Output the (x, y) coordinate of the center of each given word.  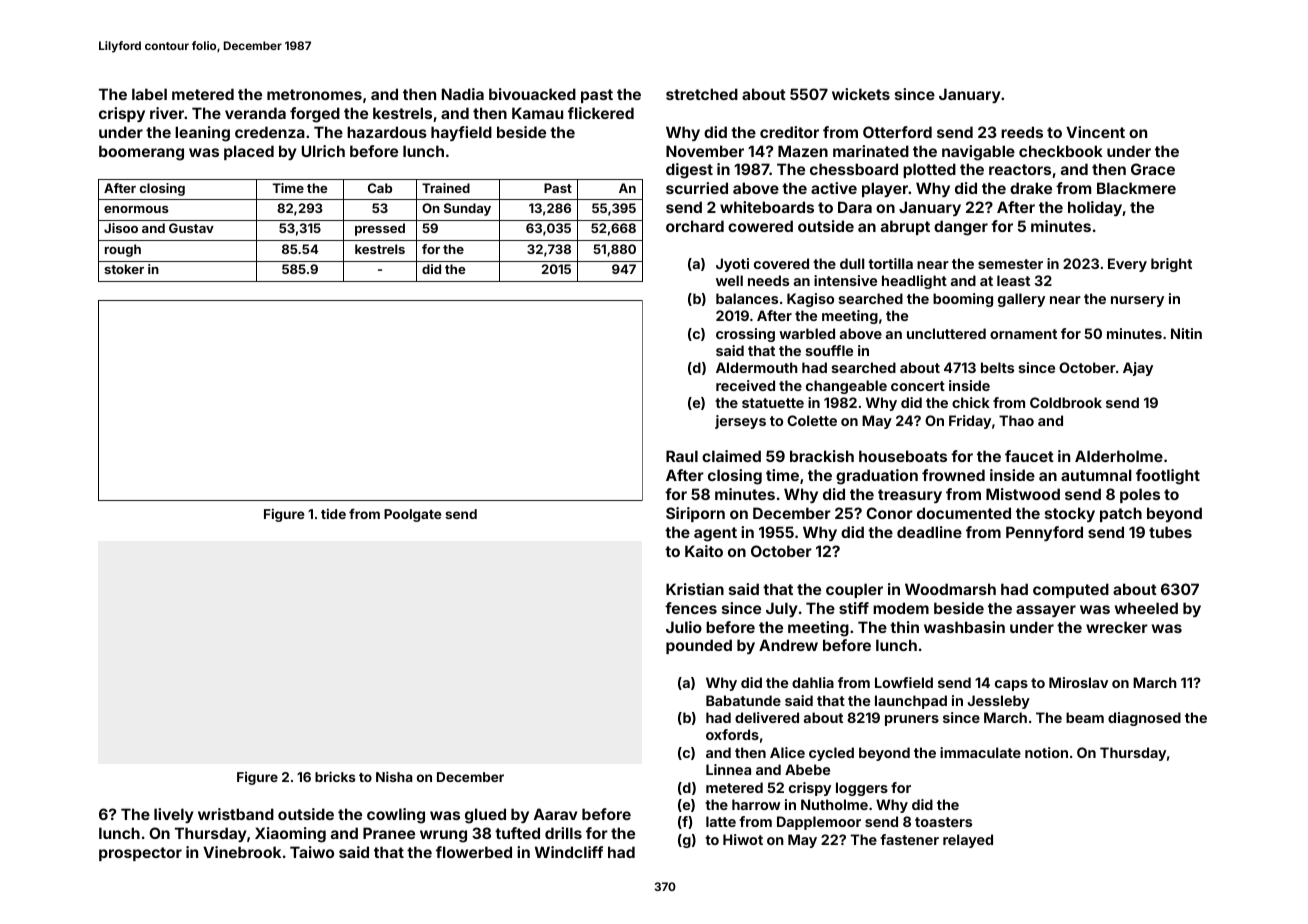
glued (485, 816)
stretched (702, 94)
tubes (1170, 532)
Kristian (695, 589)
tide (333, 513)
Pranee (389, 833)
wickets (861, 94)
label (149, 94)
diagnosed (1144, 719)
